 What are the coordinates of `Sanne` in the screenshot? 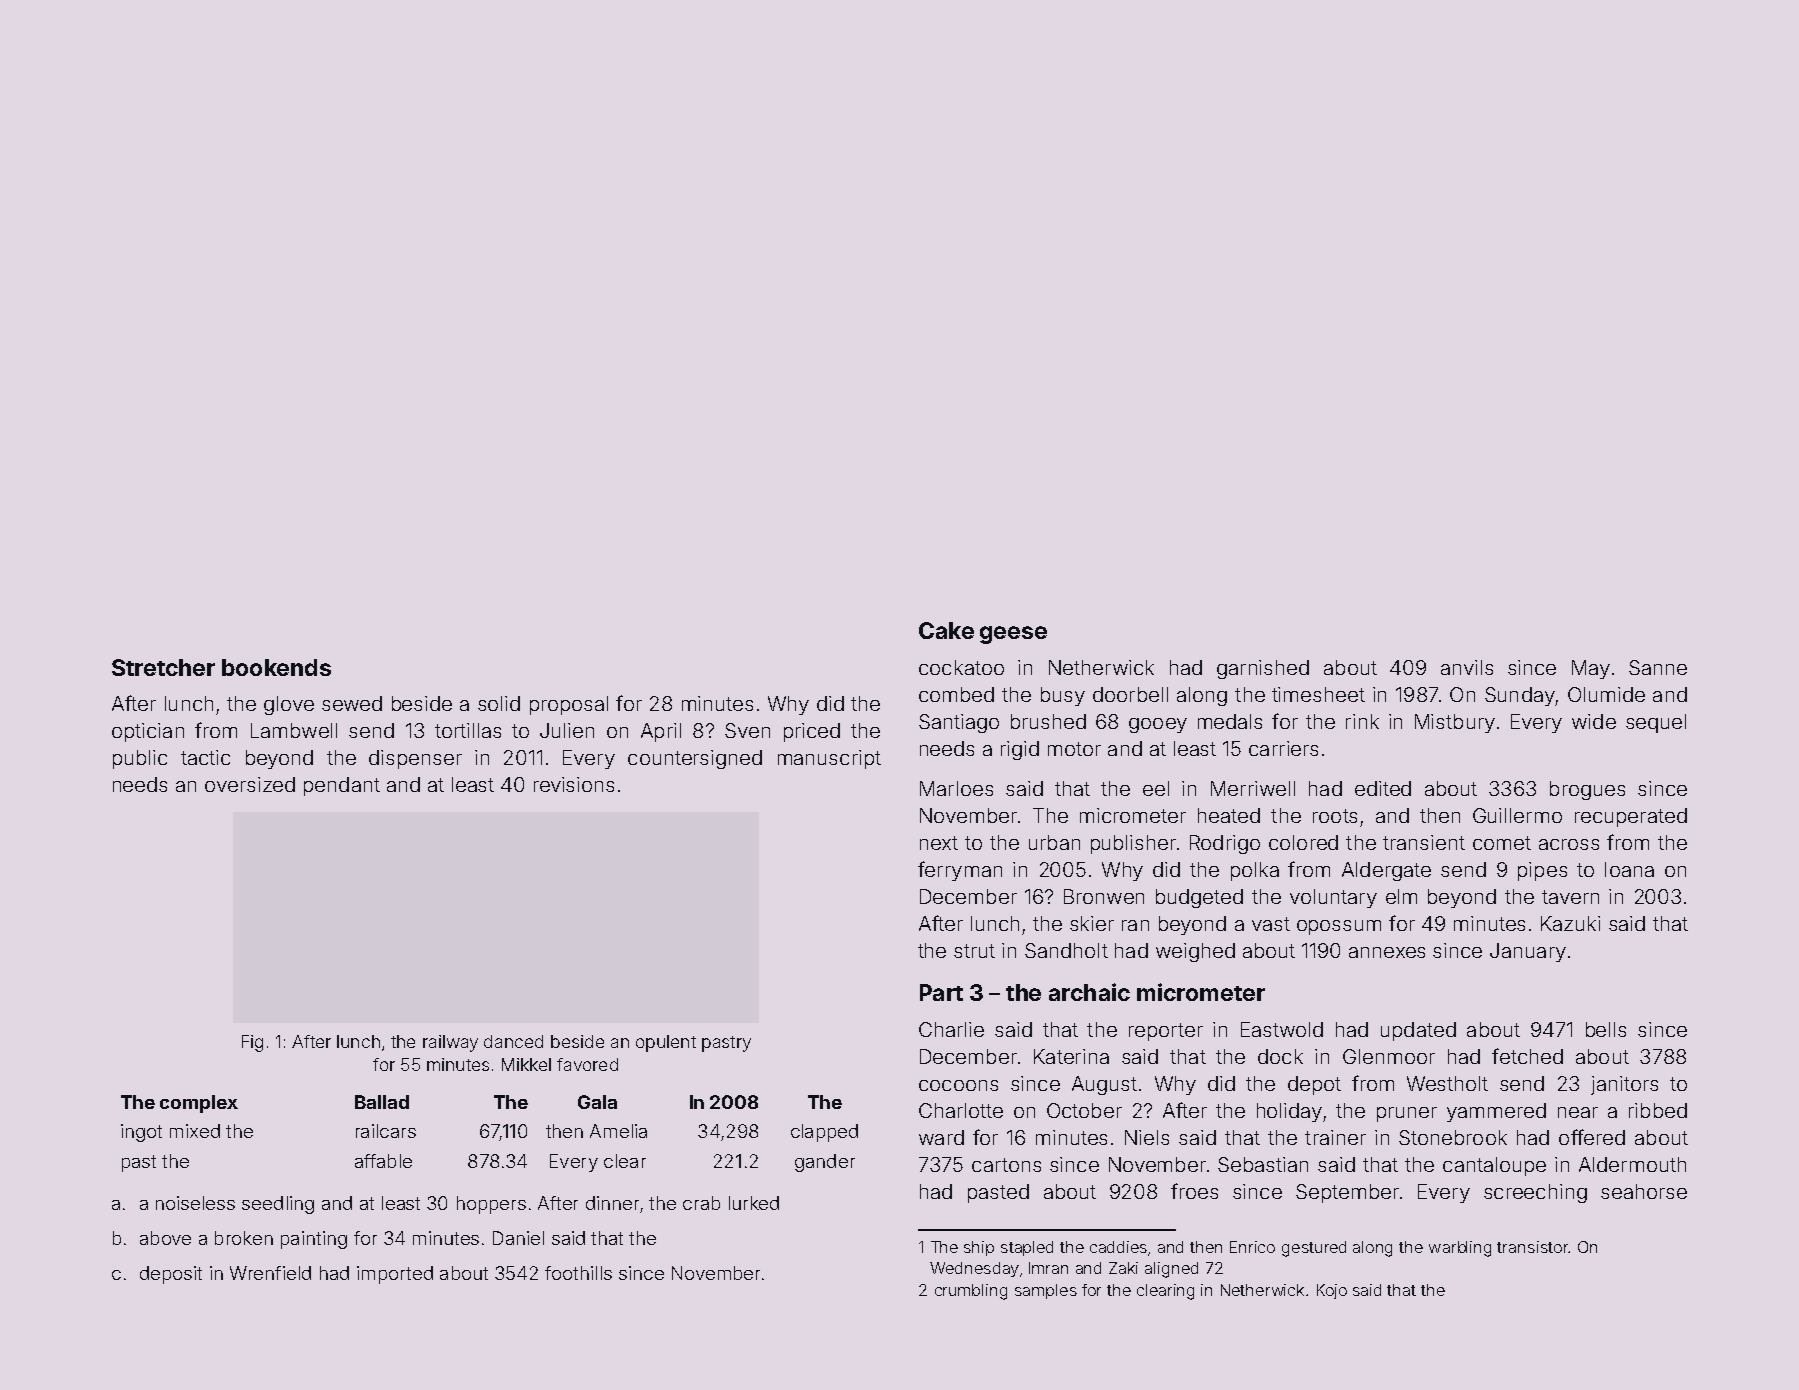 It's located at (1658, 667).
